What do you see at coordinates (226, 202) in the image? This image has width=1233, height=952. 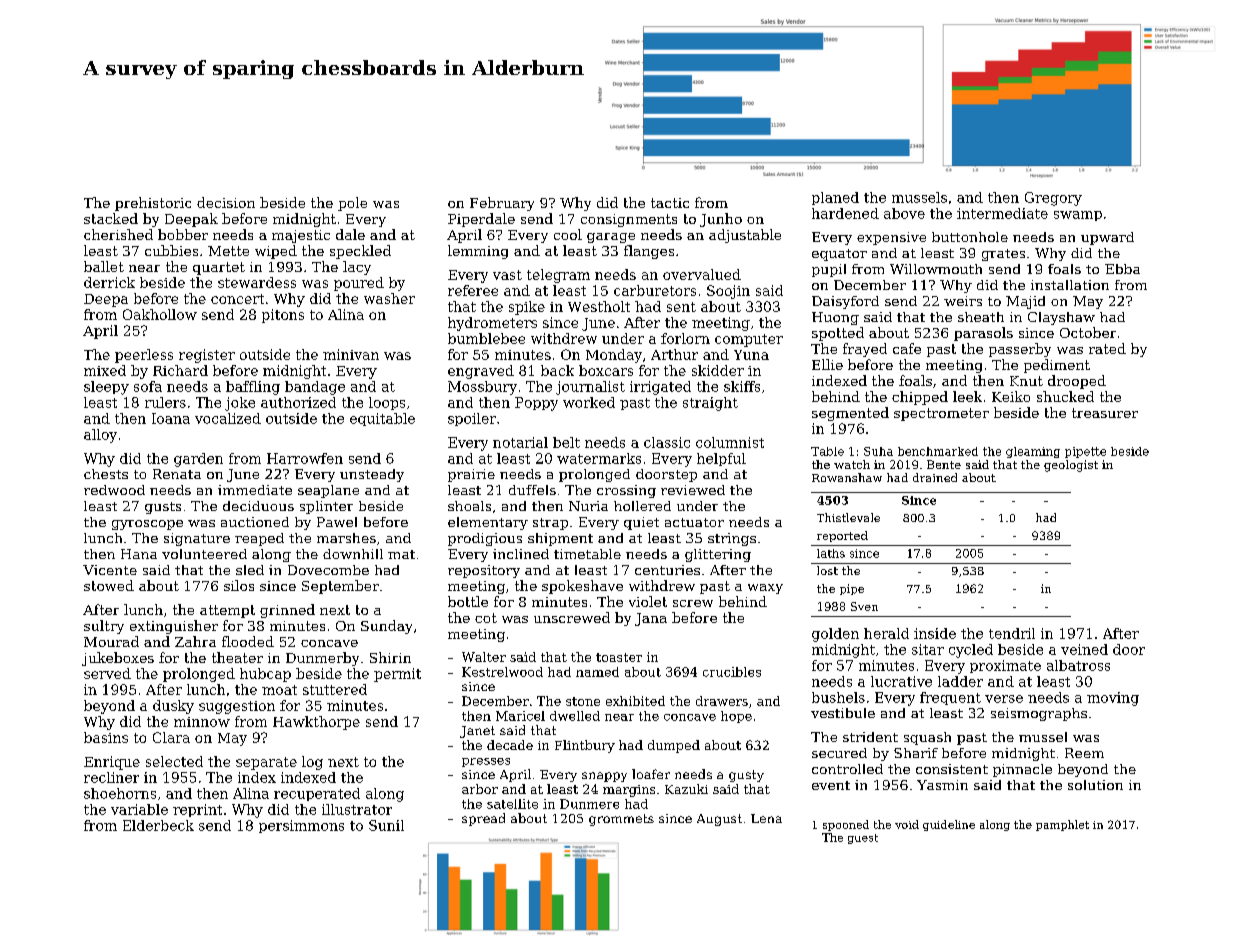 I see `decision` at bounding box center [226, 202].
